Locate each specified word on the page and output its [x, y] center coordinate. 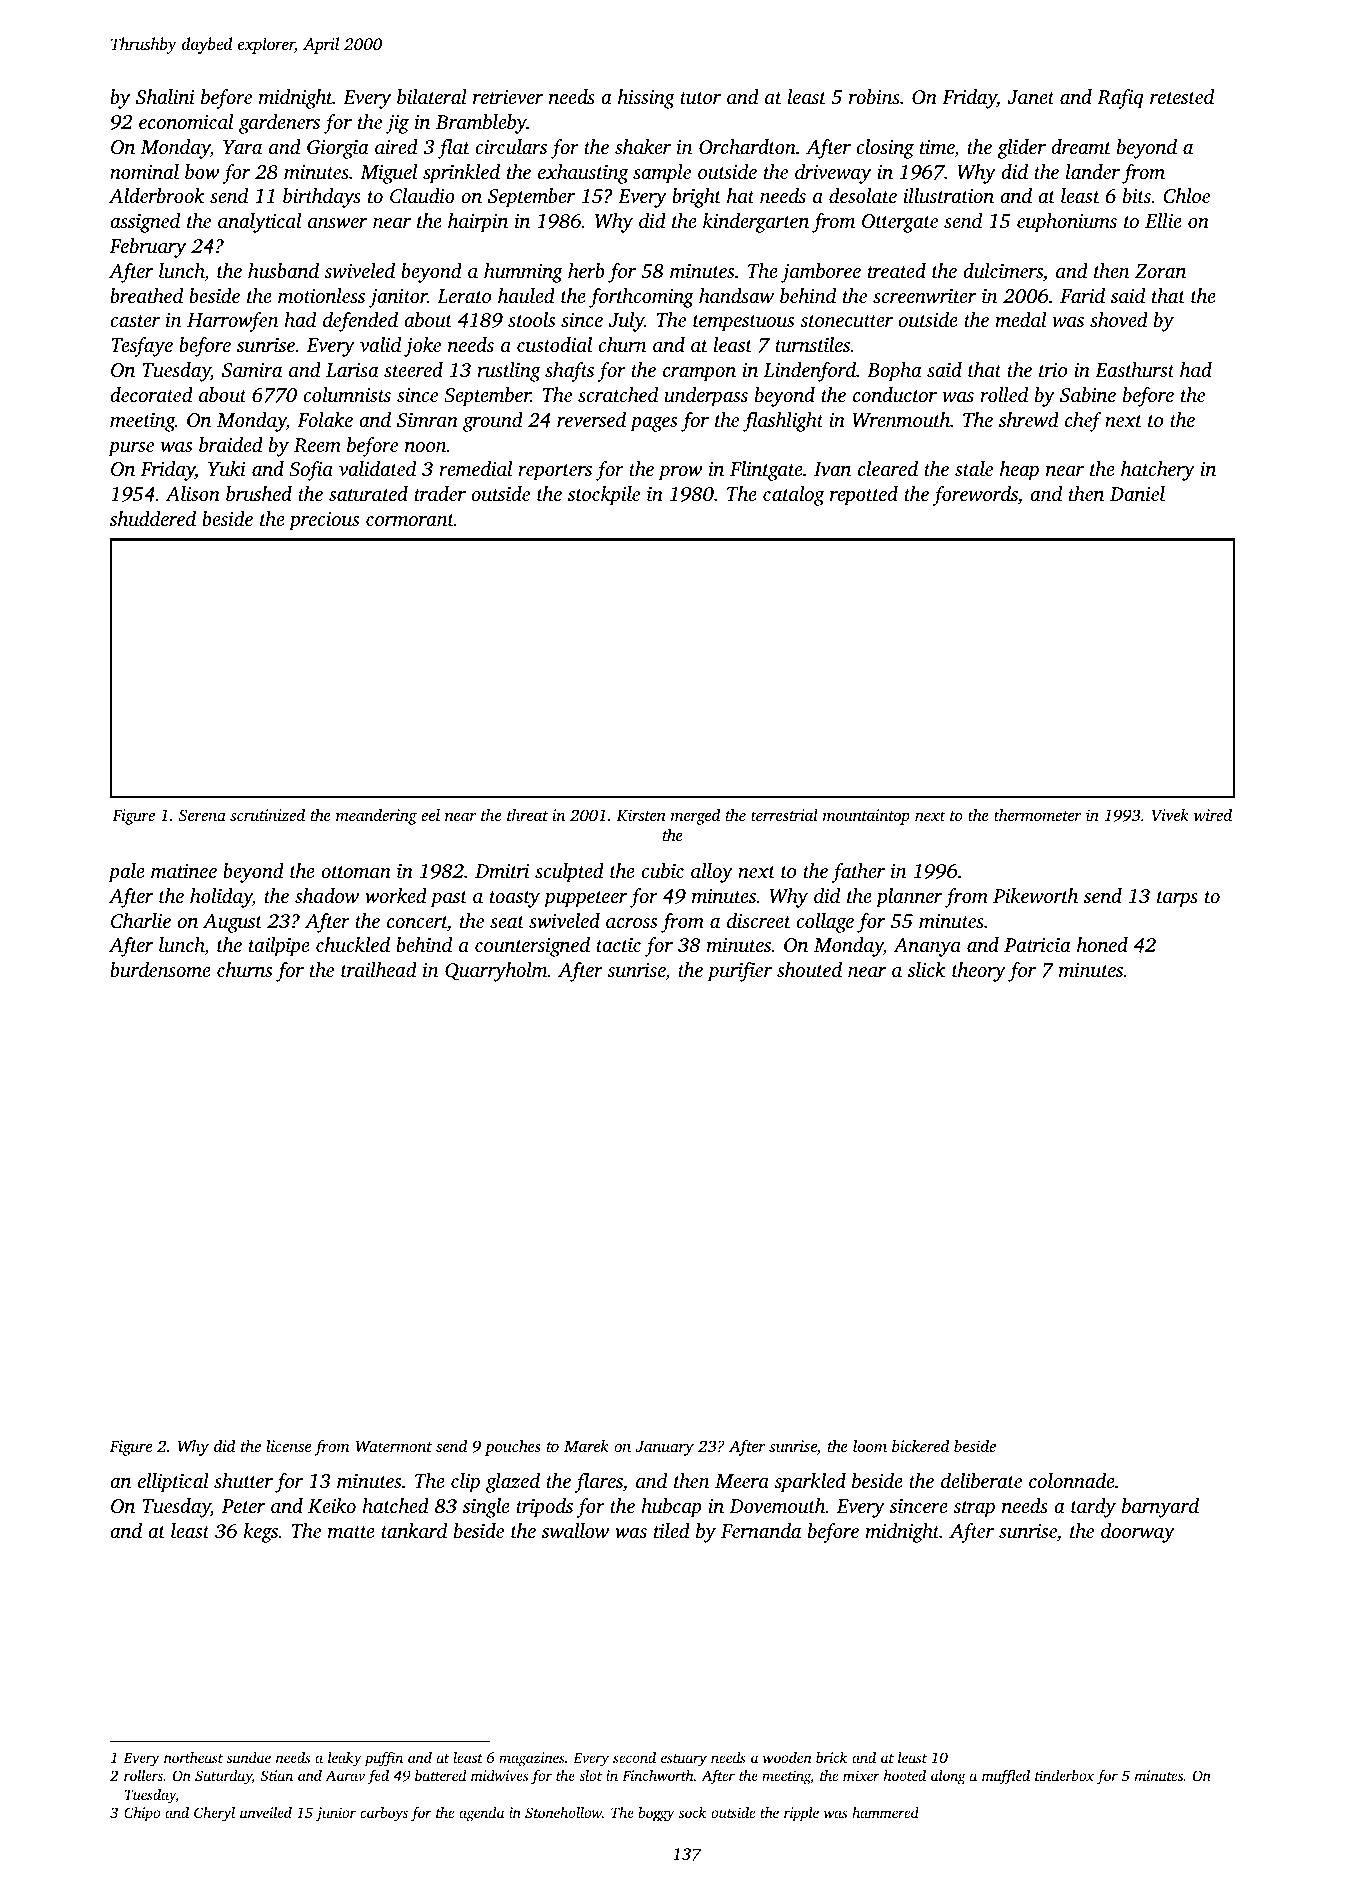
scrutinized [267, 814]
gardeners [279, 124]
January [665, 1448]
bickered [920, 1445]
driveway [833, 174]
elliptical [173, 1483]
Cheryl [214, 1814]
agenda [481, 1814]
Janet [1031, 97]
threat [527, 814]
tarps [1177, 899]
